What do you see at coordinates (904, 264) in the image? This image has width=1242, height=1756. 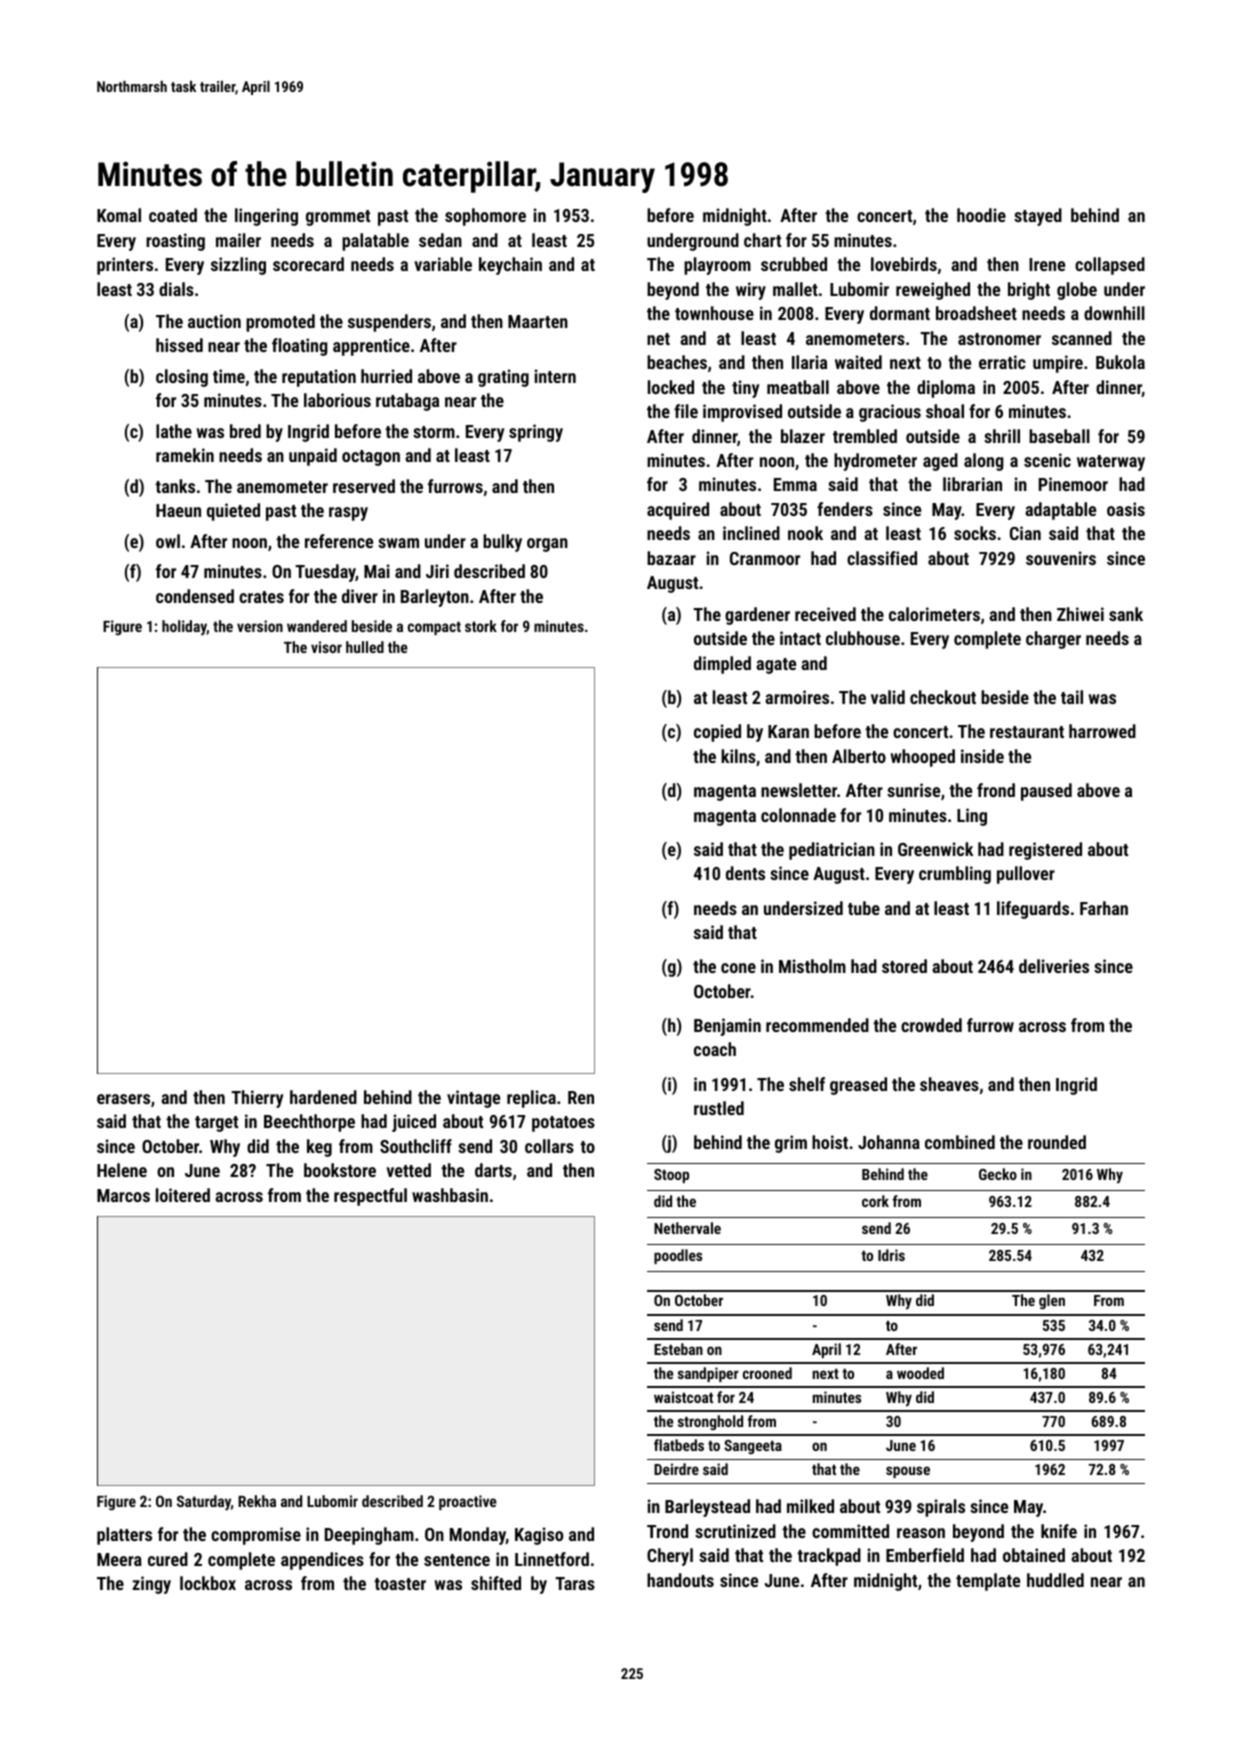 I see `lovebirds` at bounding box center [904, 264].
